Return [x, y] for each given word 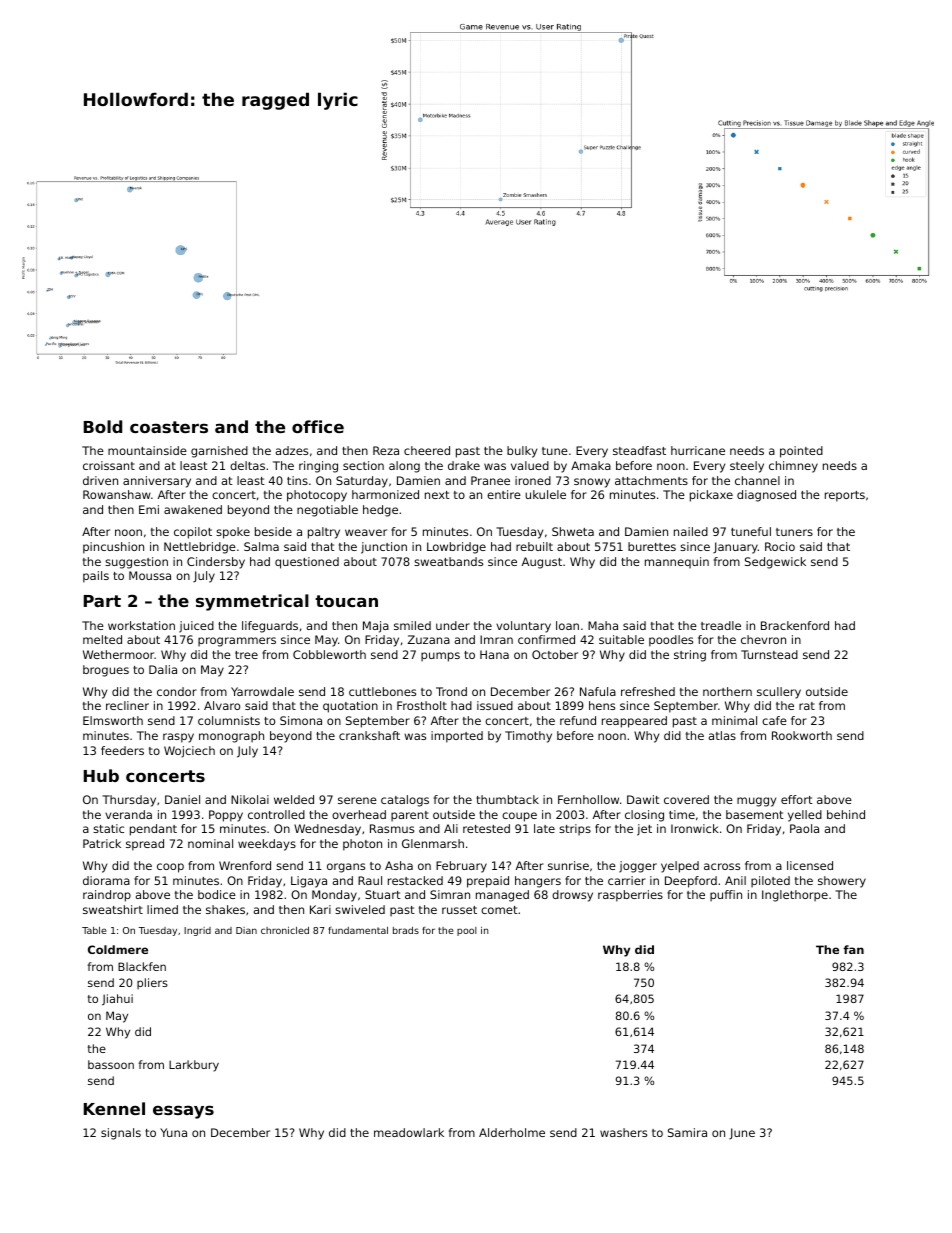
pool [467, 931]
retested [486, 828]
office [318, 426]
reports [845, 496]
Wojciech [189, 752]
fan [853, 949]
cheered [427, 450]
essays [183, 1112]
